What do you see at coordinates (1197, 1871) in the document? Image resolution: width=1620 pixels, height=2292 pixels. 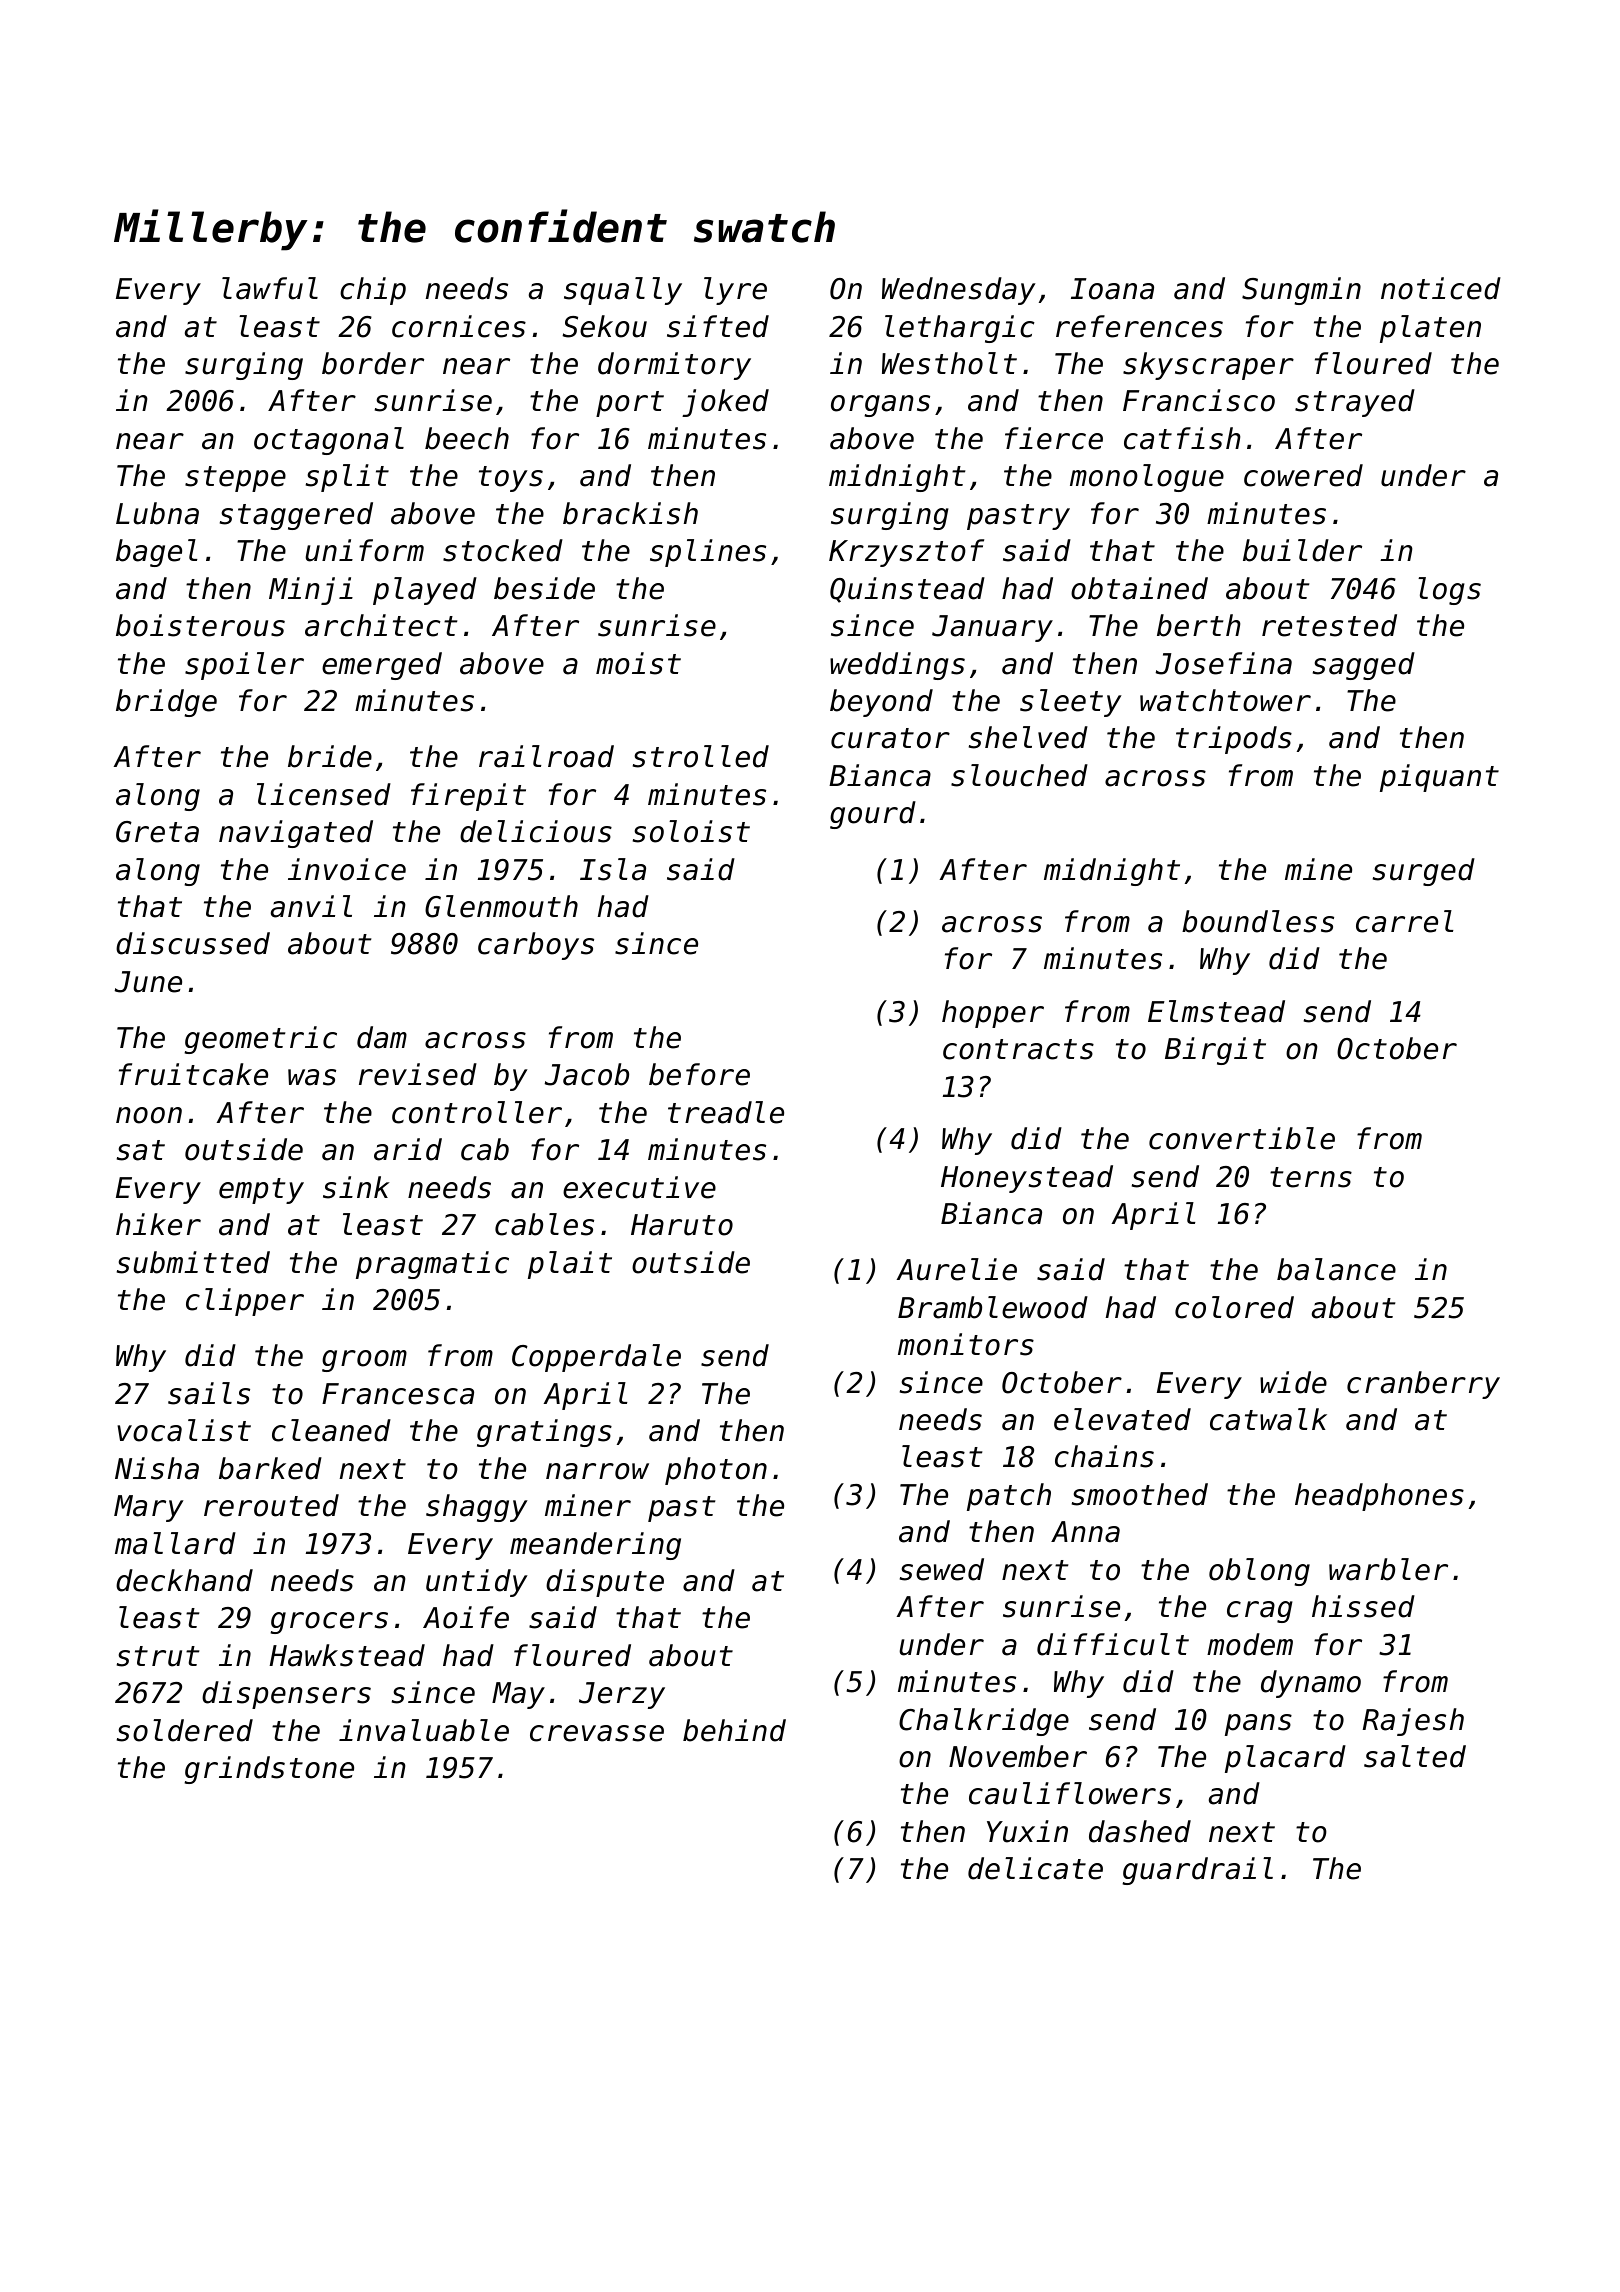 I see `guardrail` at bounding box center [1197, 1871].
